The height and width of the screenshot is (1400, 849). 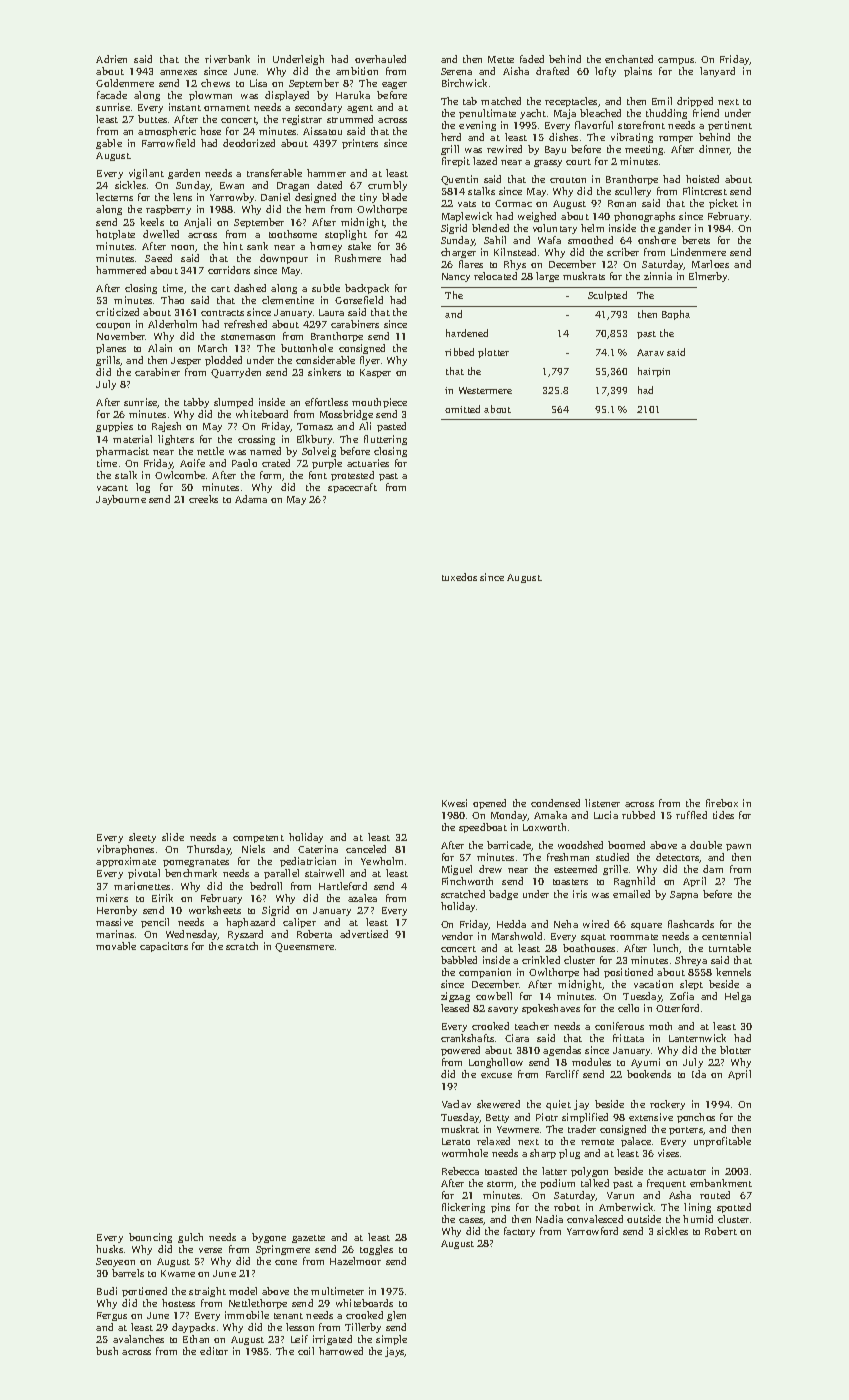 I want to click on Serena, so click(x=456, y=71).
